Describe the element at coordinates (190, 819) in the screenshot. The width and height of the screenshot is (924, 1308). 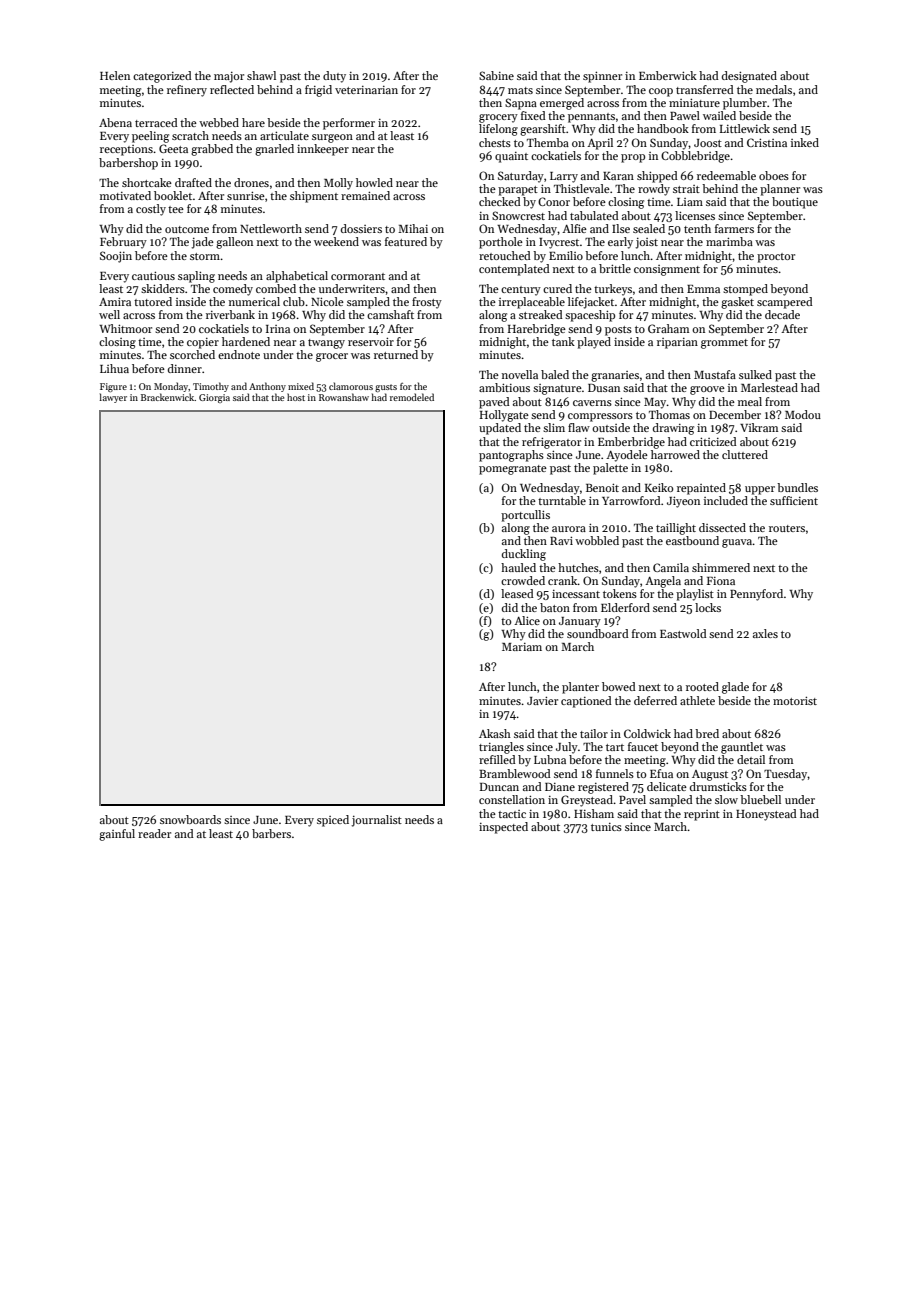
I see `snowboards` at that location.
